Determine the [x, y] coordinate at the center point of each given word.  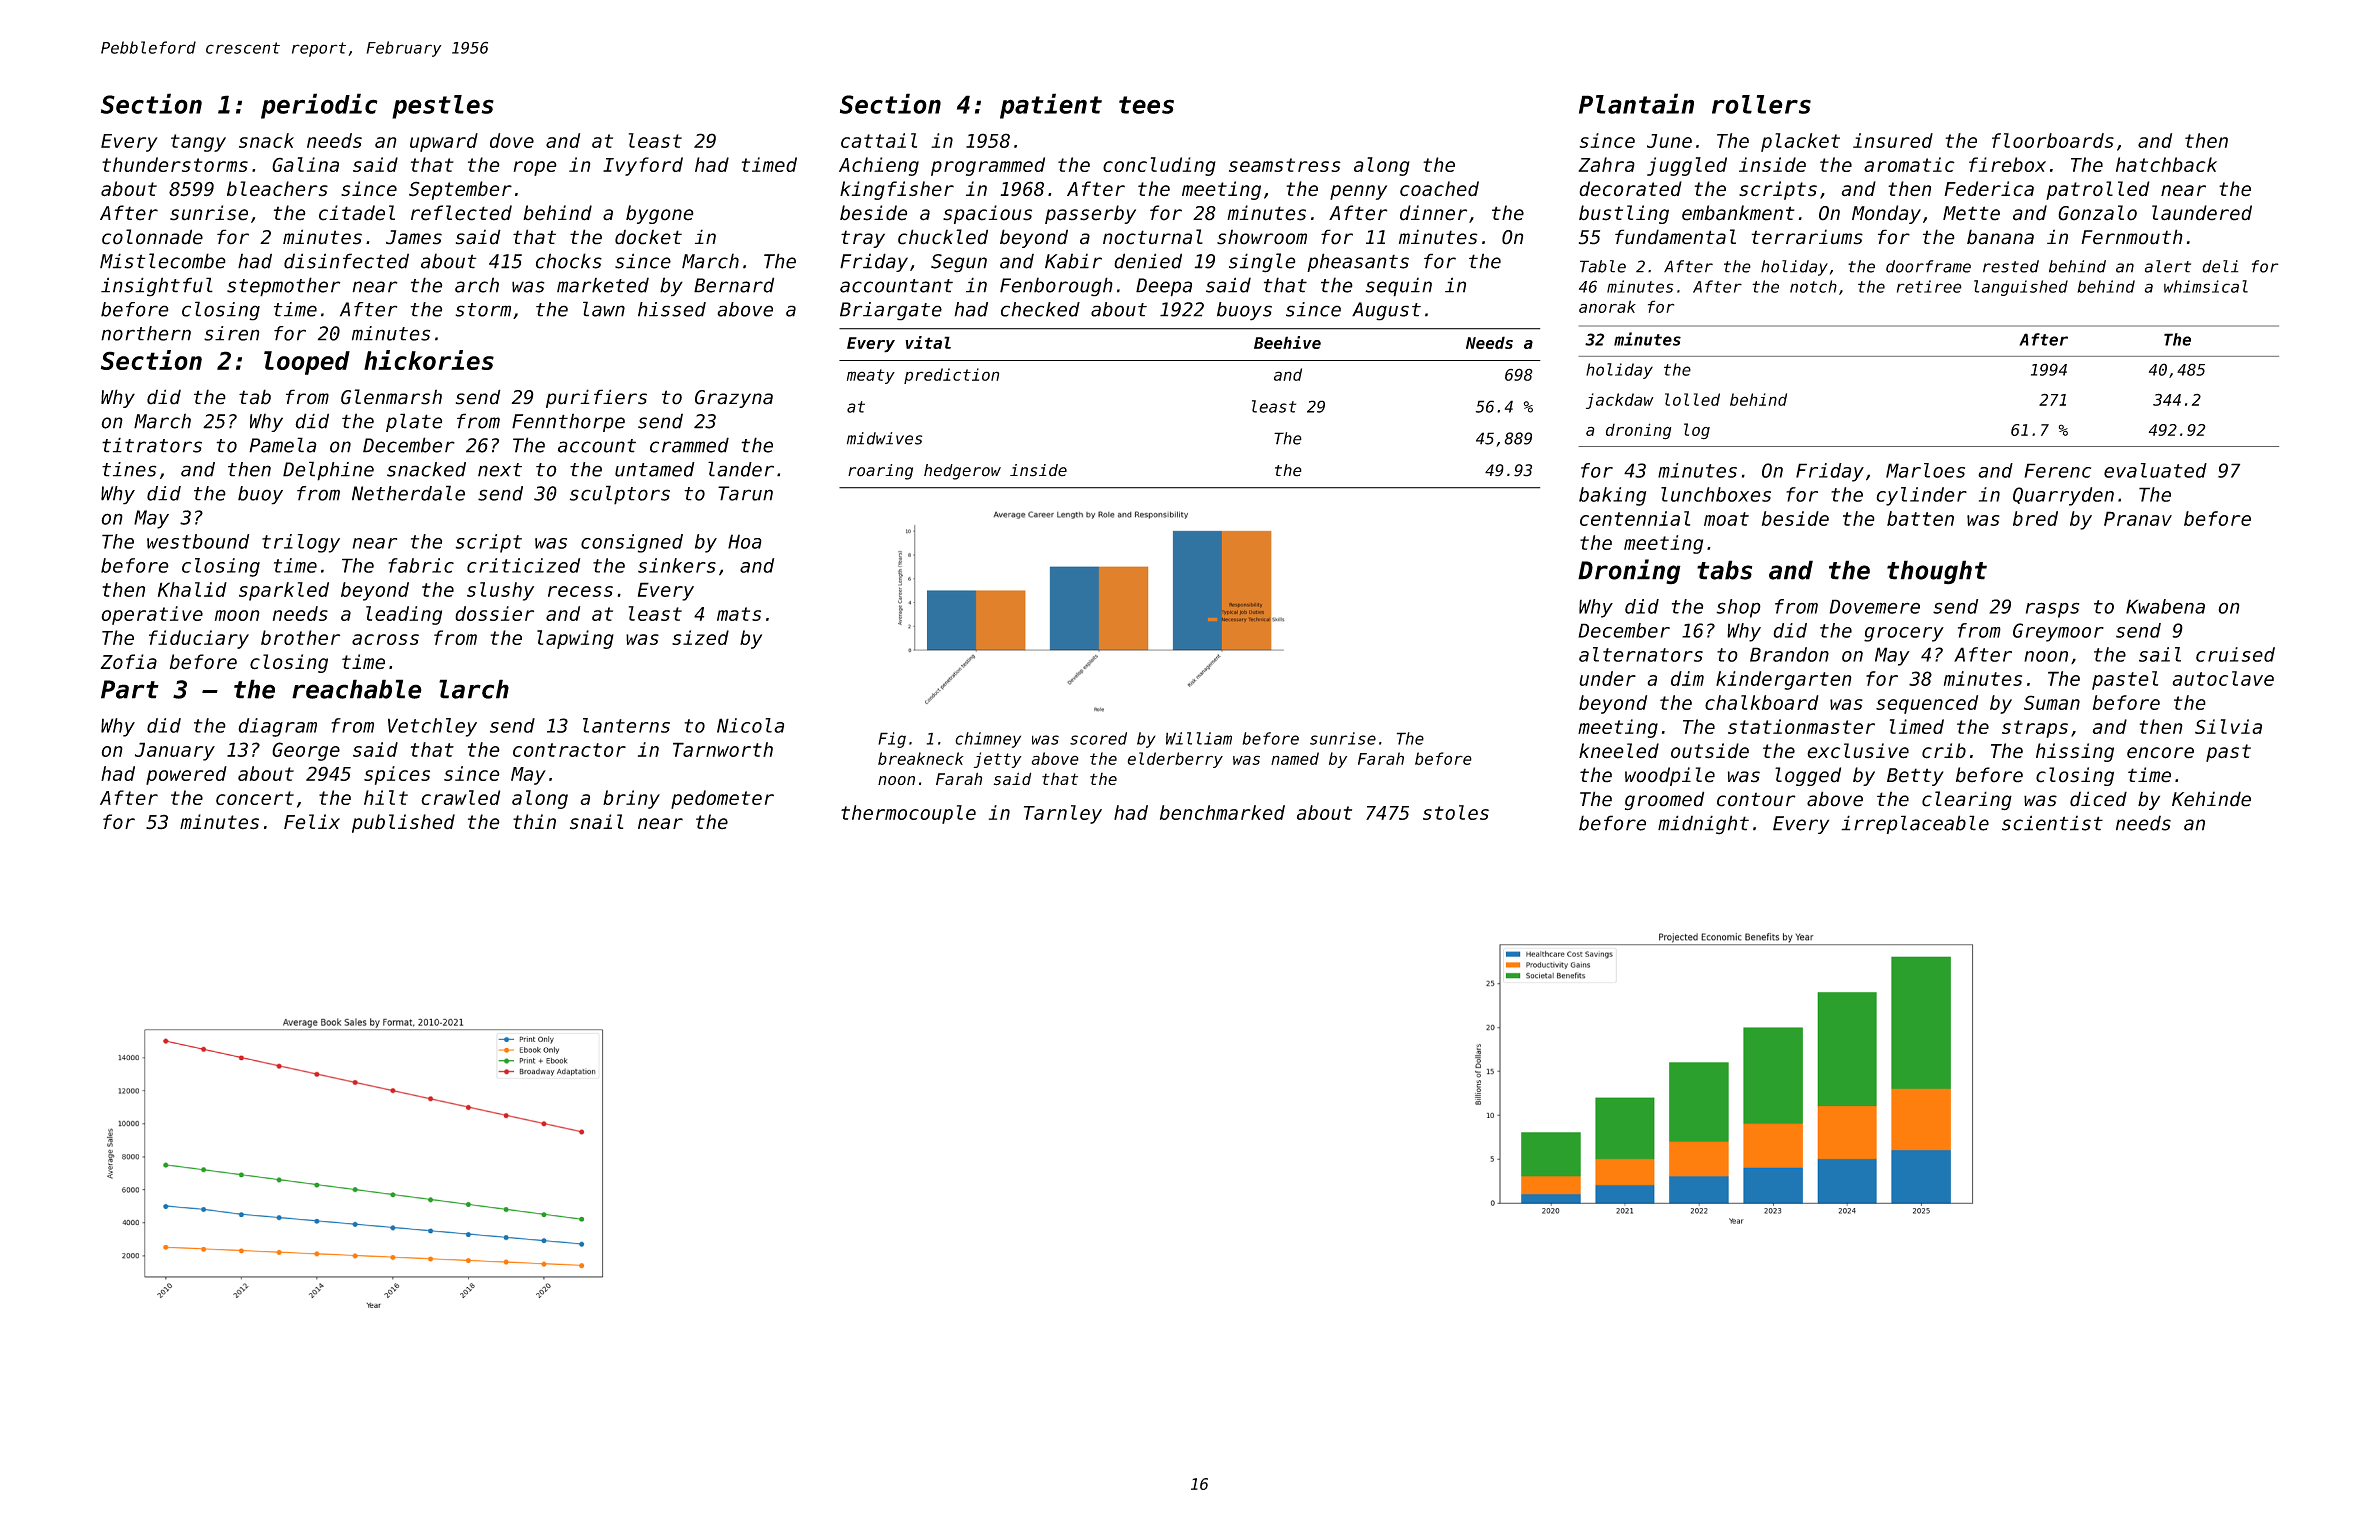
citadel [357, 213]
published [403, 823]
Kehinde [2211, 799]
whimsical [2206, 286]
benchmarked [1222, 812]
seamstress [1285, 165]
